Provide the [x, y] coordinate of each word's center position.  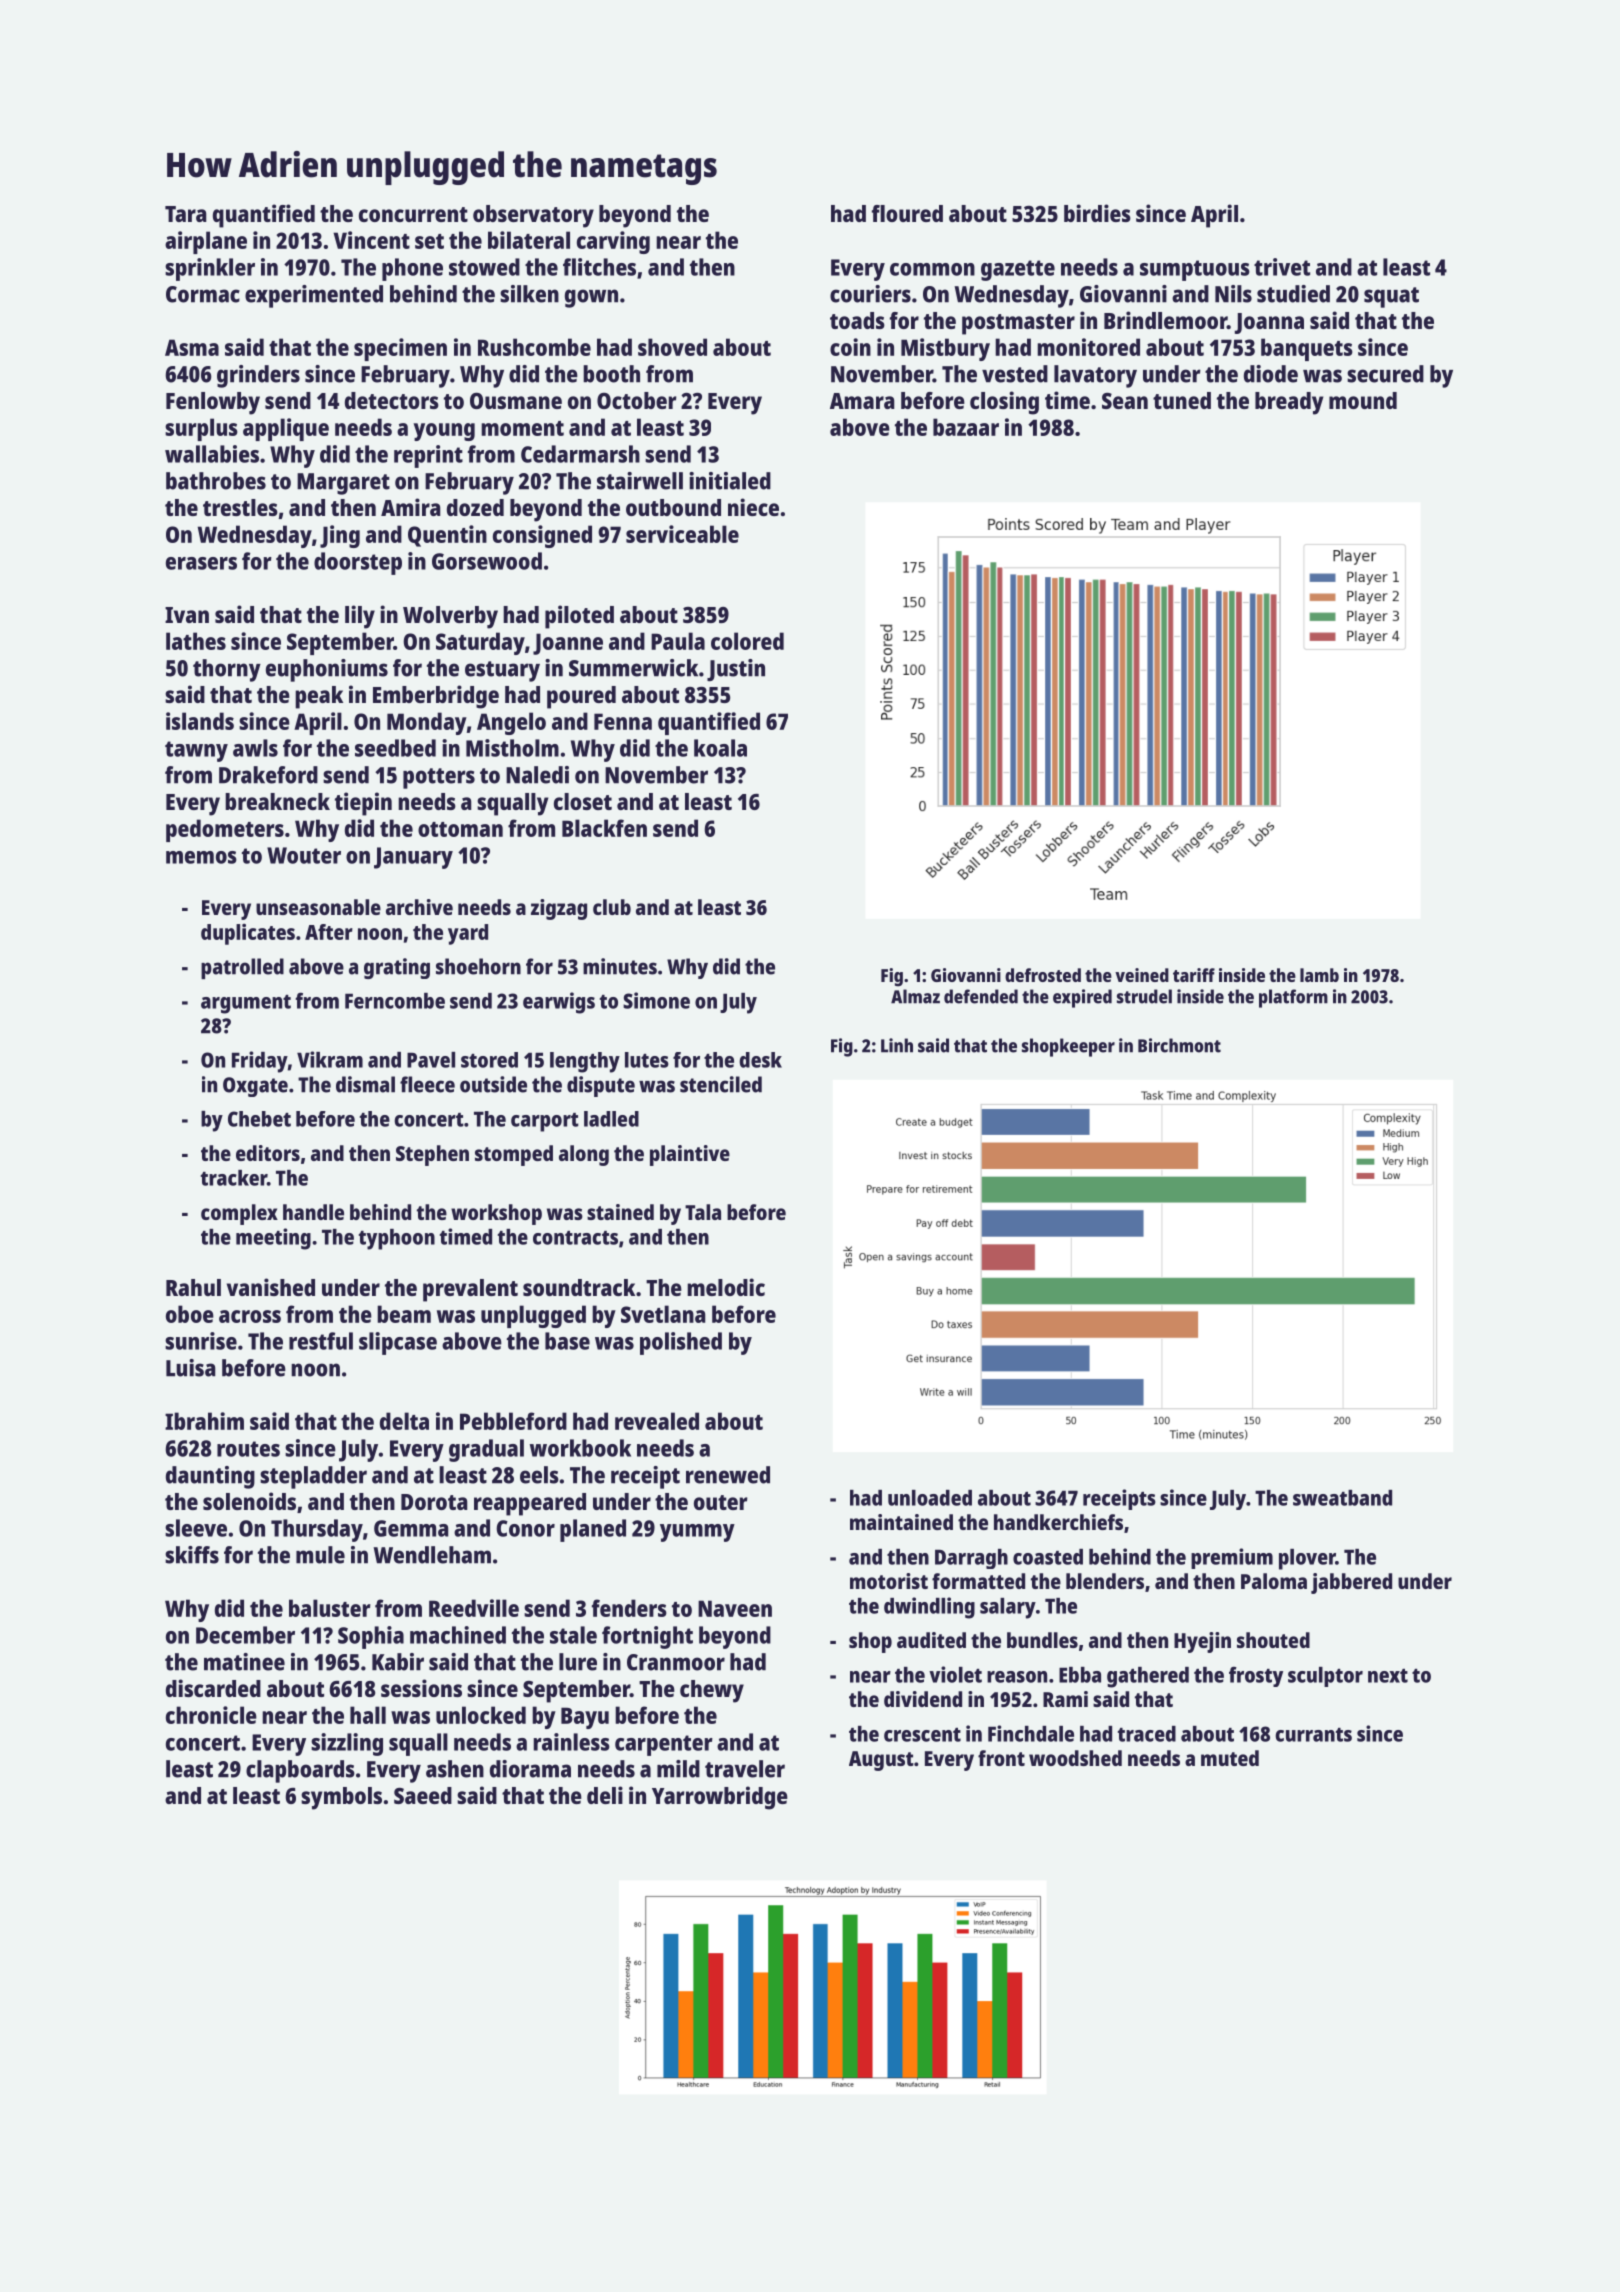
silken [529, 294]
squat [1391, 297]
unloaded [930, 1498]
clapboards [300, 1771]
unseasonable [318, 907]
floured [907, 213]
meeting [273, 1239]
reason [1017, 1677]
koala [720, 748]
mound [1363, 400]
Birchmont [1179, 1045]
